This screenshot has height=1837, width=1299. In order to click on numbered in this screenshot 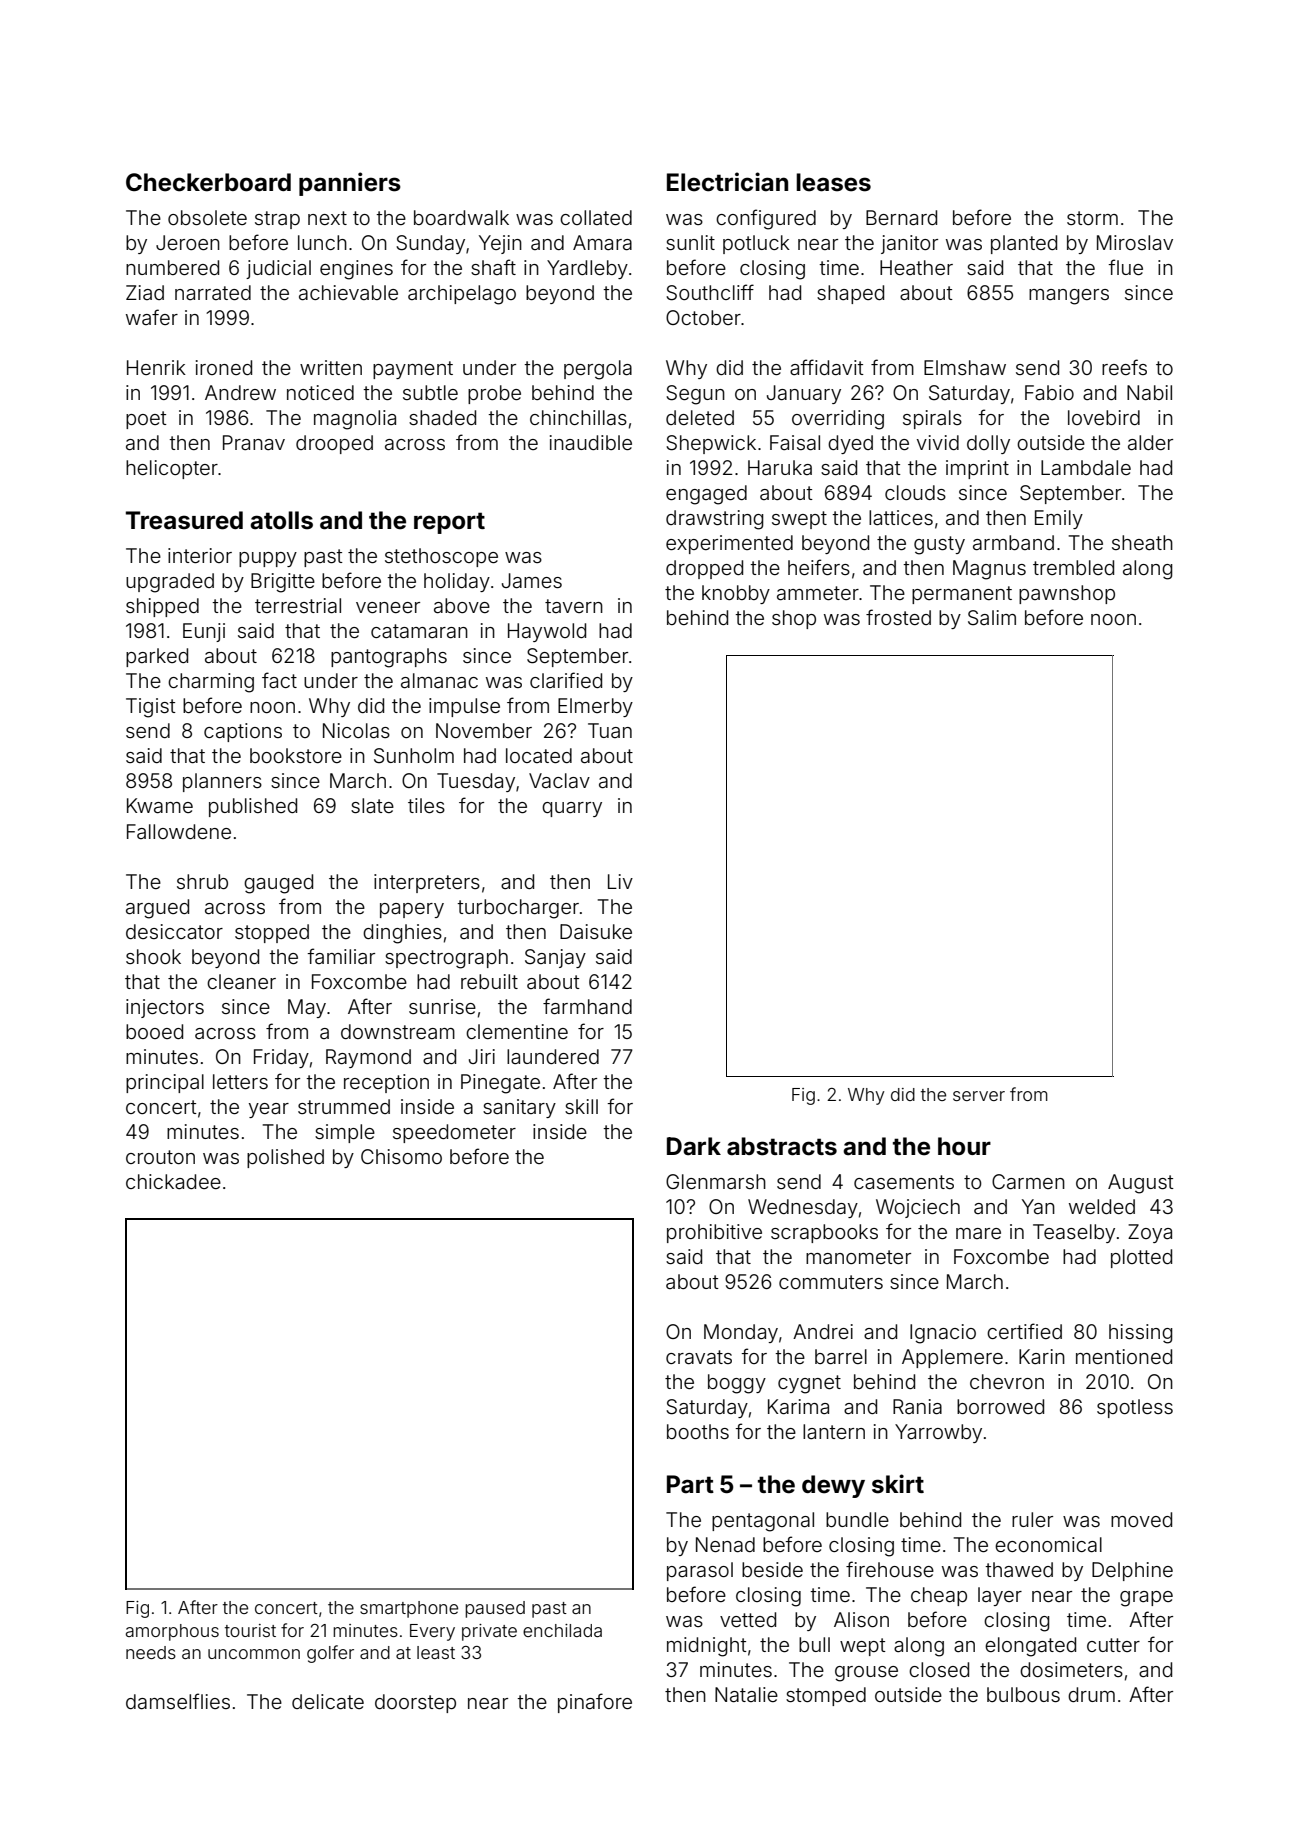, I will do `click(172, 267)`.
